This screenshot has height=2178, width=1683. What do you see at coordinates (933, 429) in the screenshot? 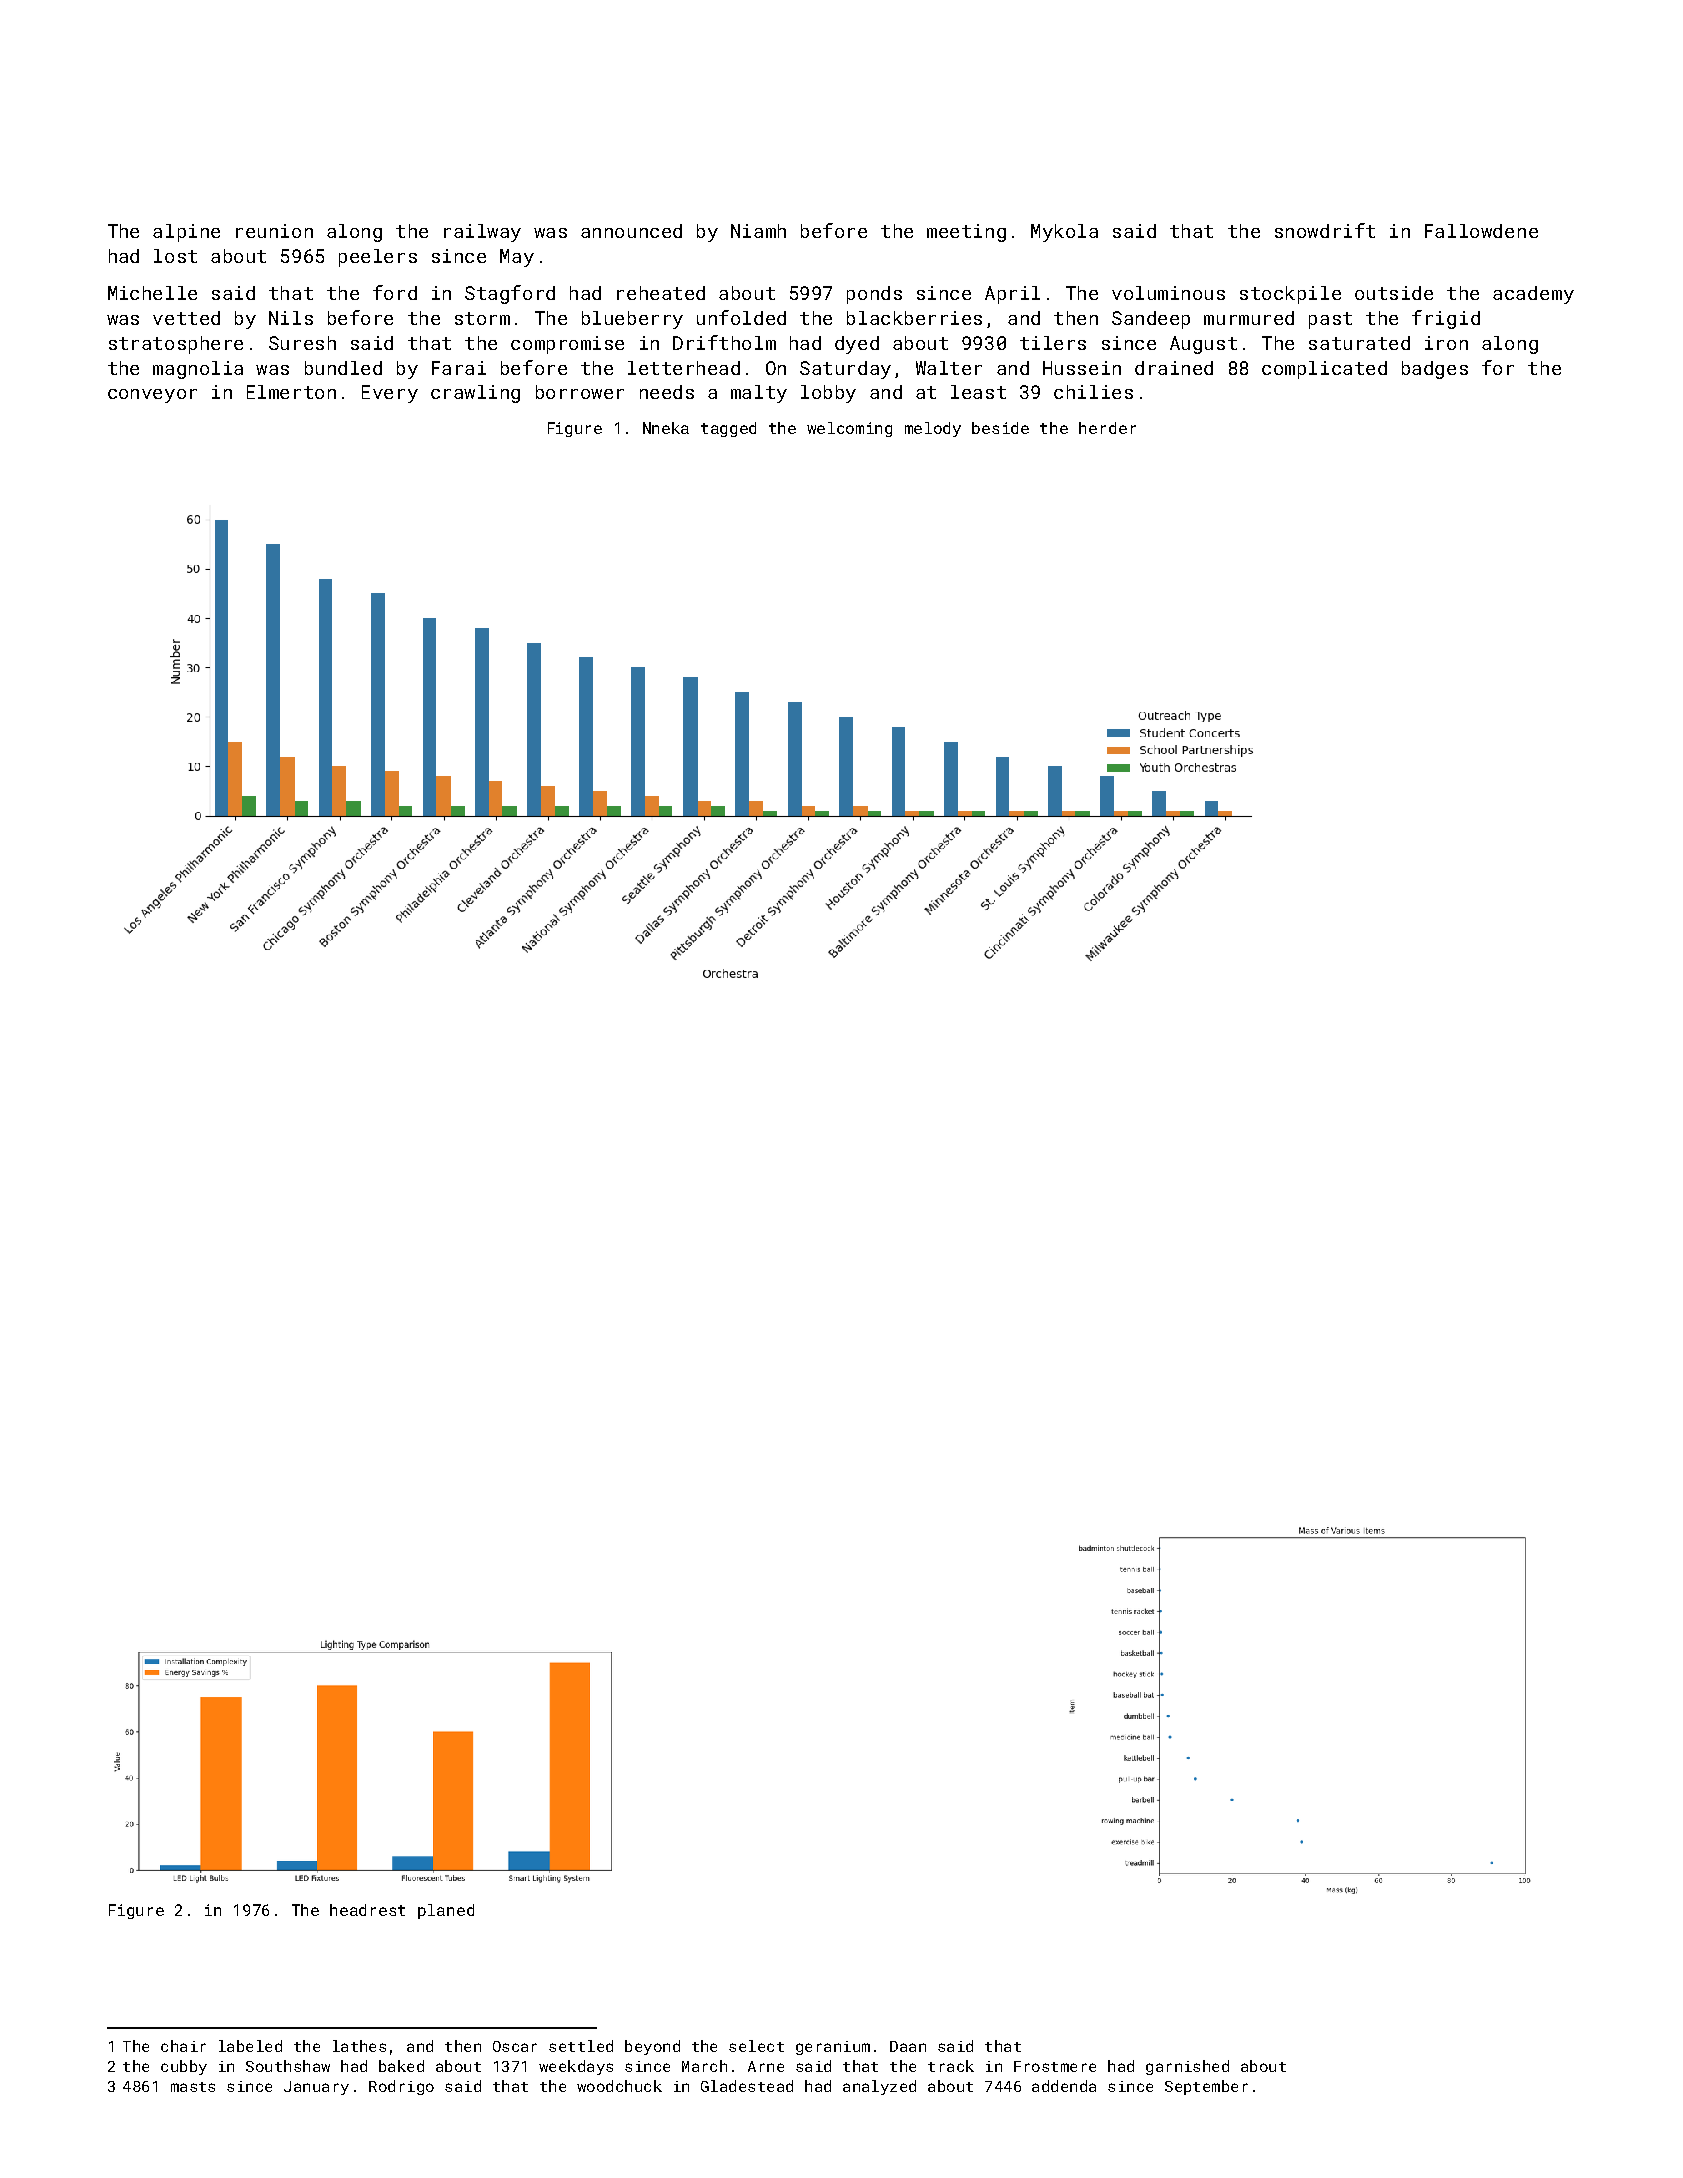
I see `melody` at bounding box center [933, 429].
